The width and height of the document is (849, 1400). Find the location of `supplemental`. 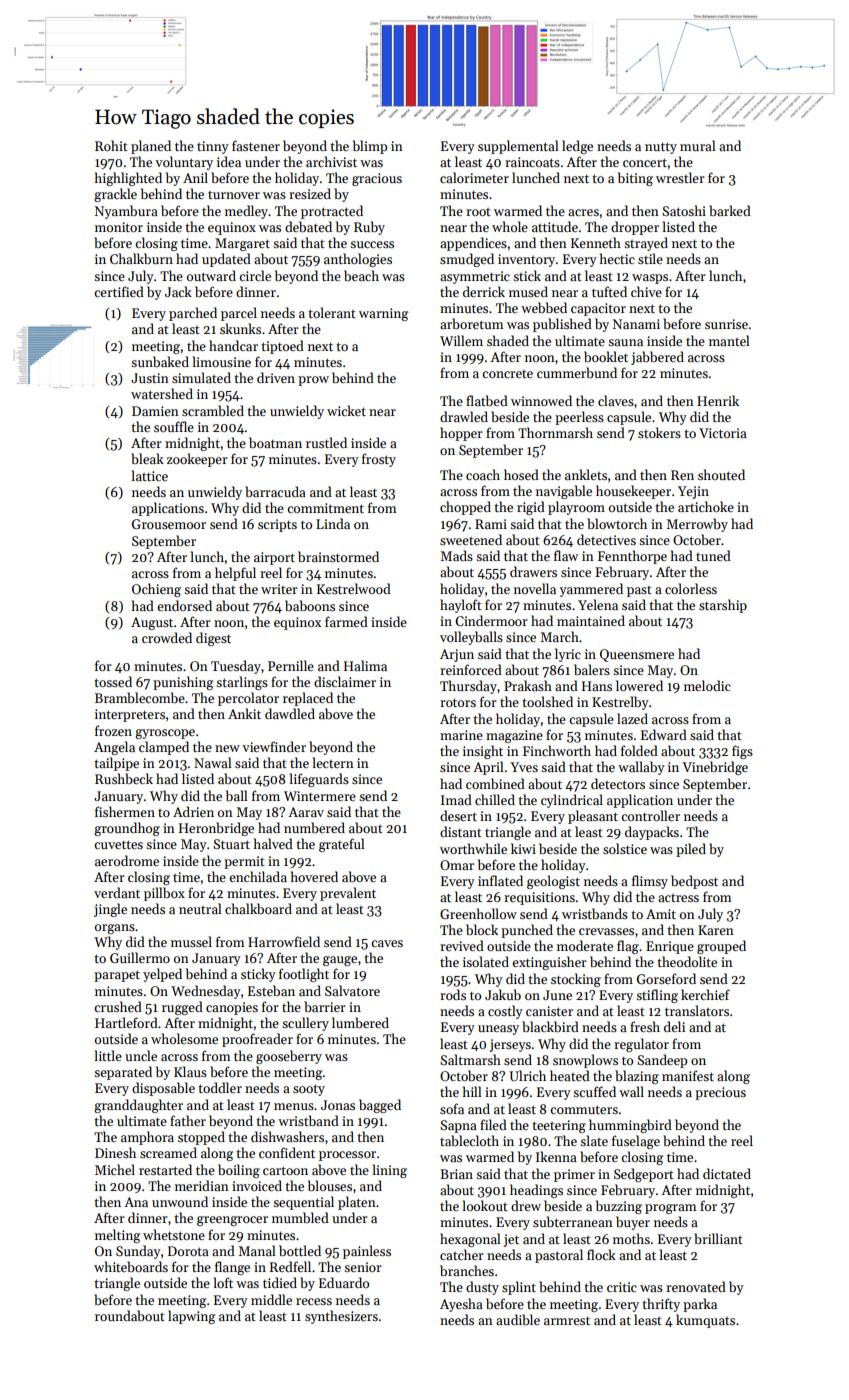

supplemental is located at coordinates (518, 147).
